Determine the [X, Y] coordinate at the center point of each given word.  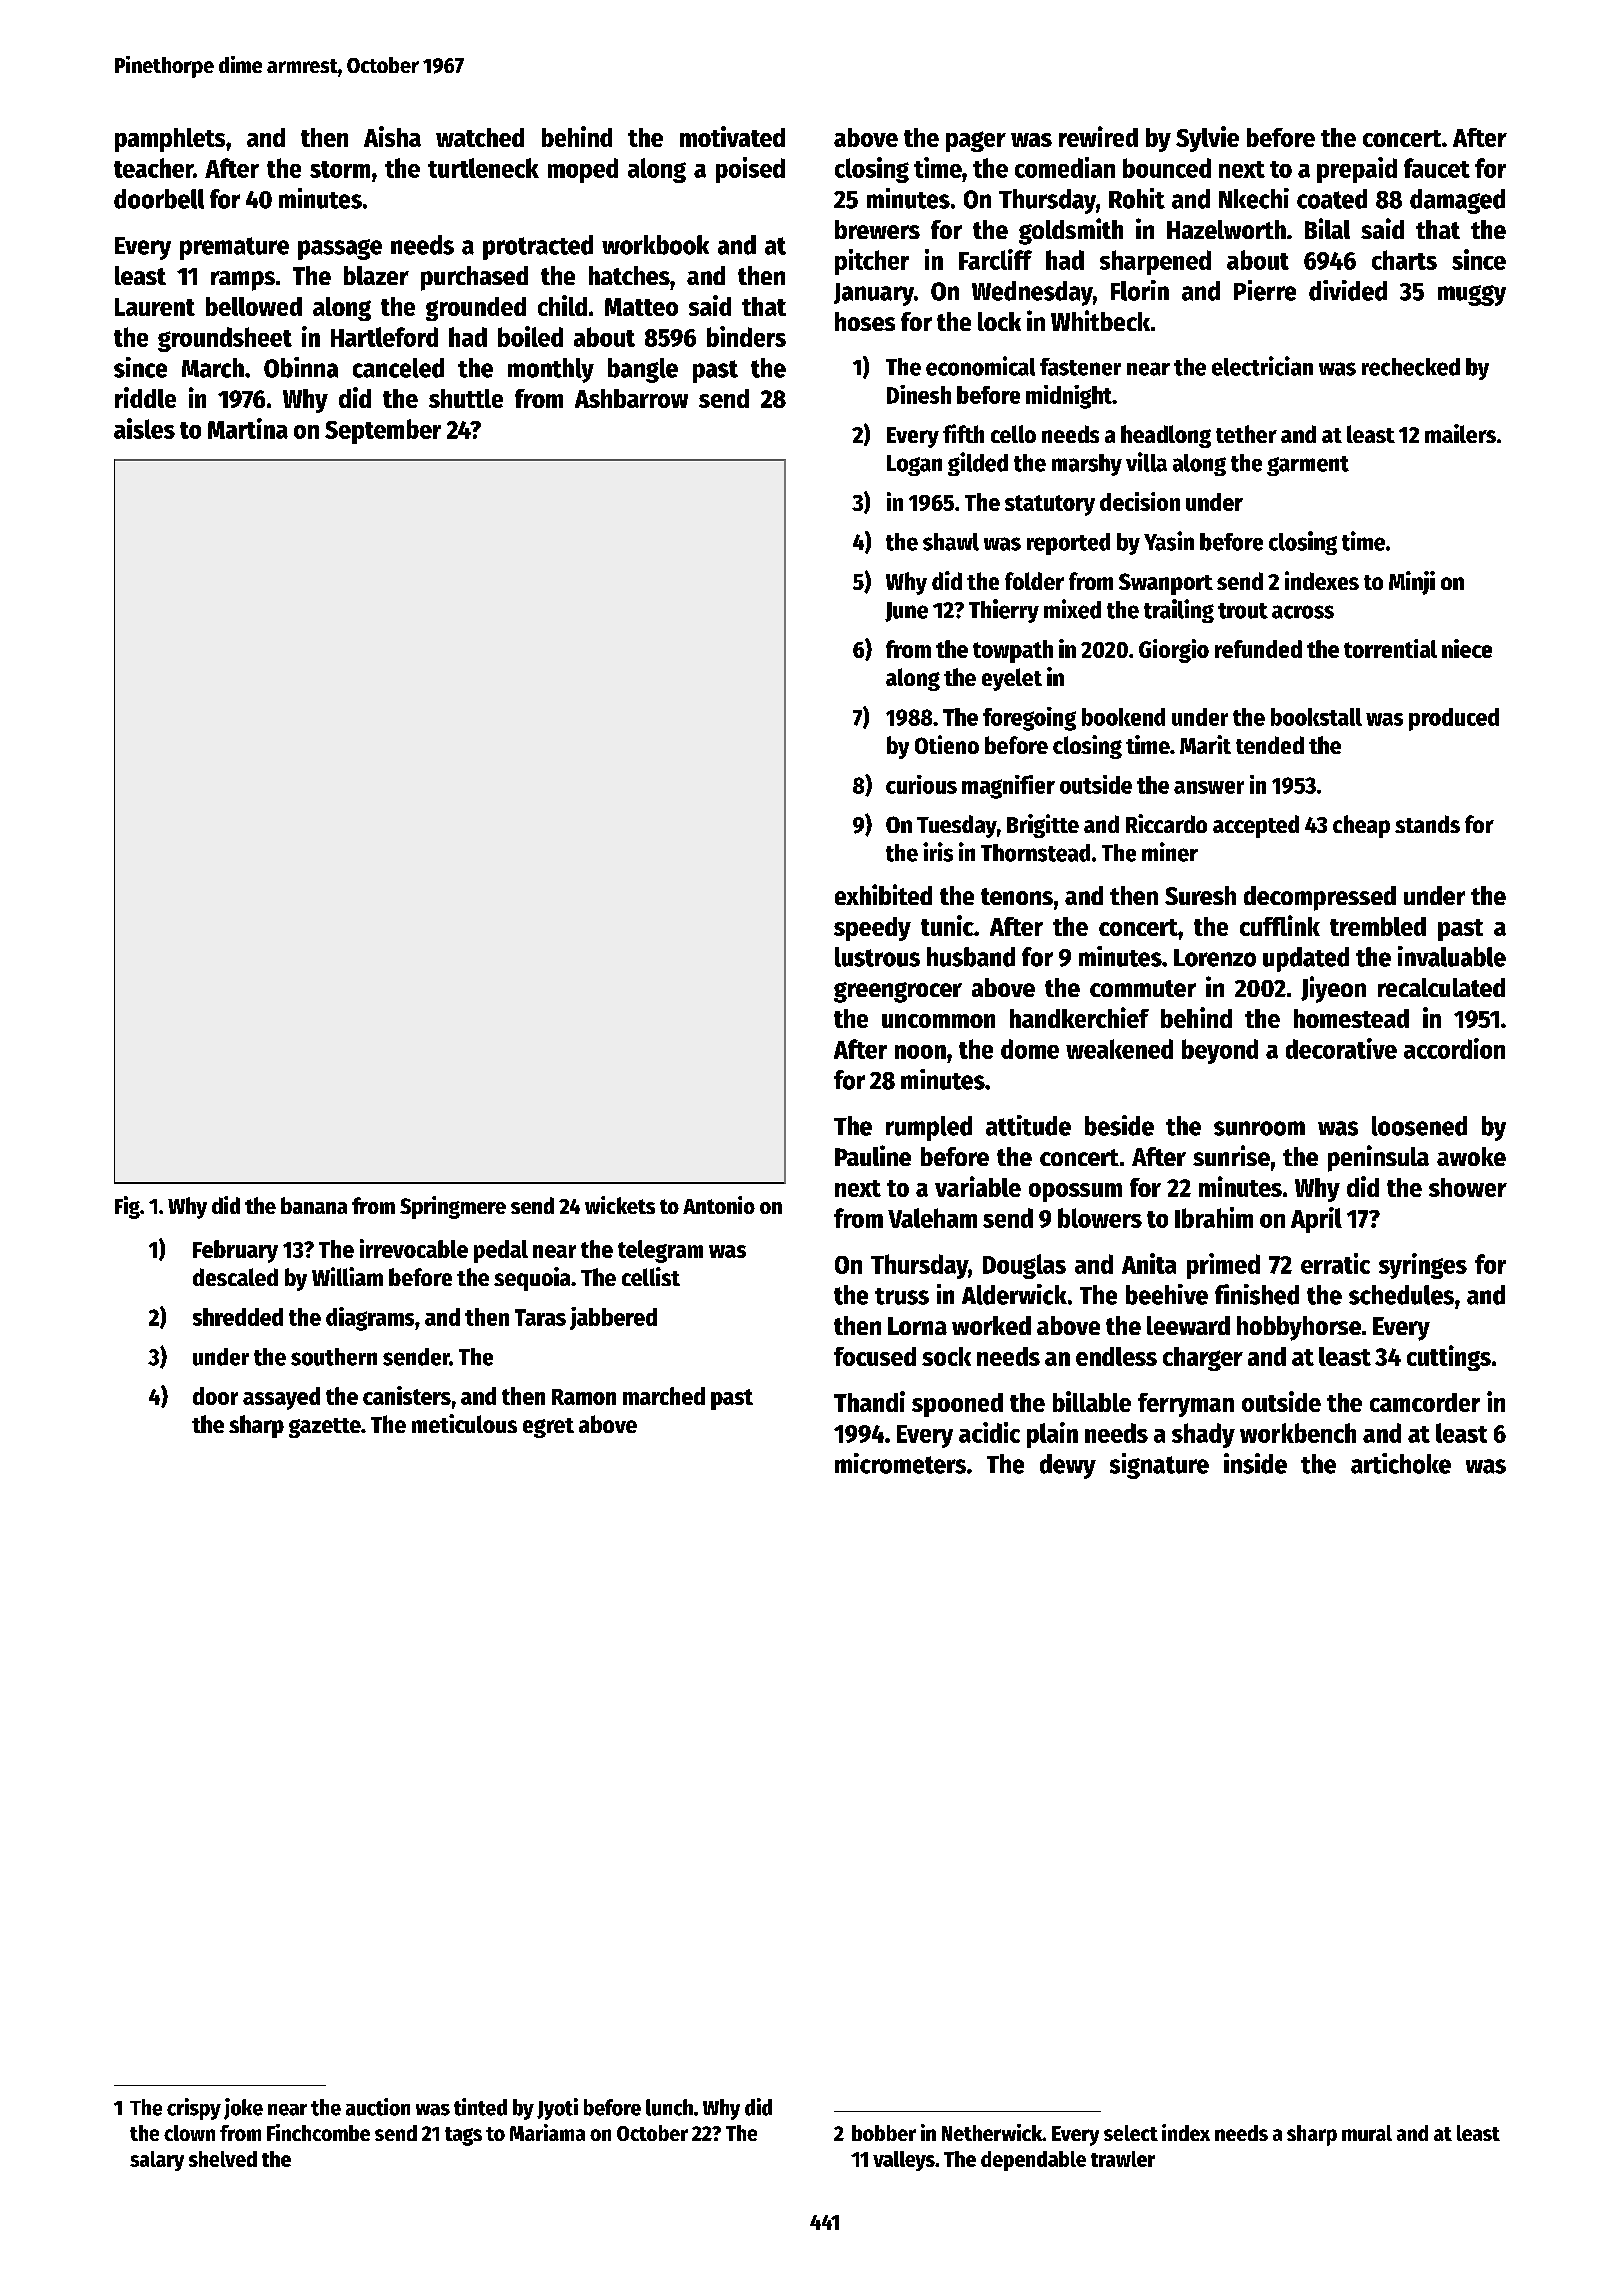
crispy [194, 2109]
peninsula [1378, 1158]
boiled [530, 336]
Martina [248, 428]
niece [1467, 648]
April [1316, 1220]
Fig [127, 1207]
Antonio [719, 1205]
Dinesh [919, 394]
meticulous [464, 1423]
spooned [957, 1405]
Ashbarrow [631, 398]
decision [1140, 501]
